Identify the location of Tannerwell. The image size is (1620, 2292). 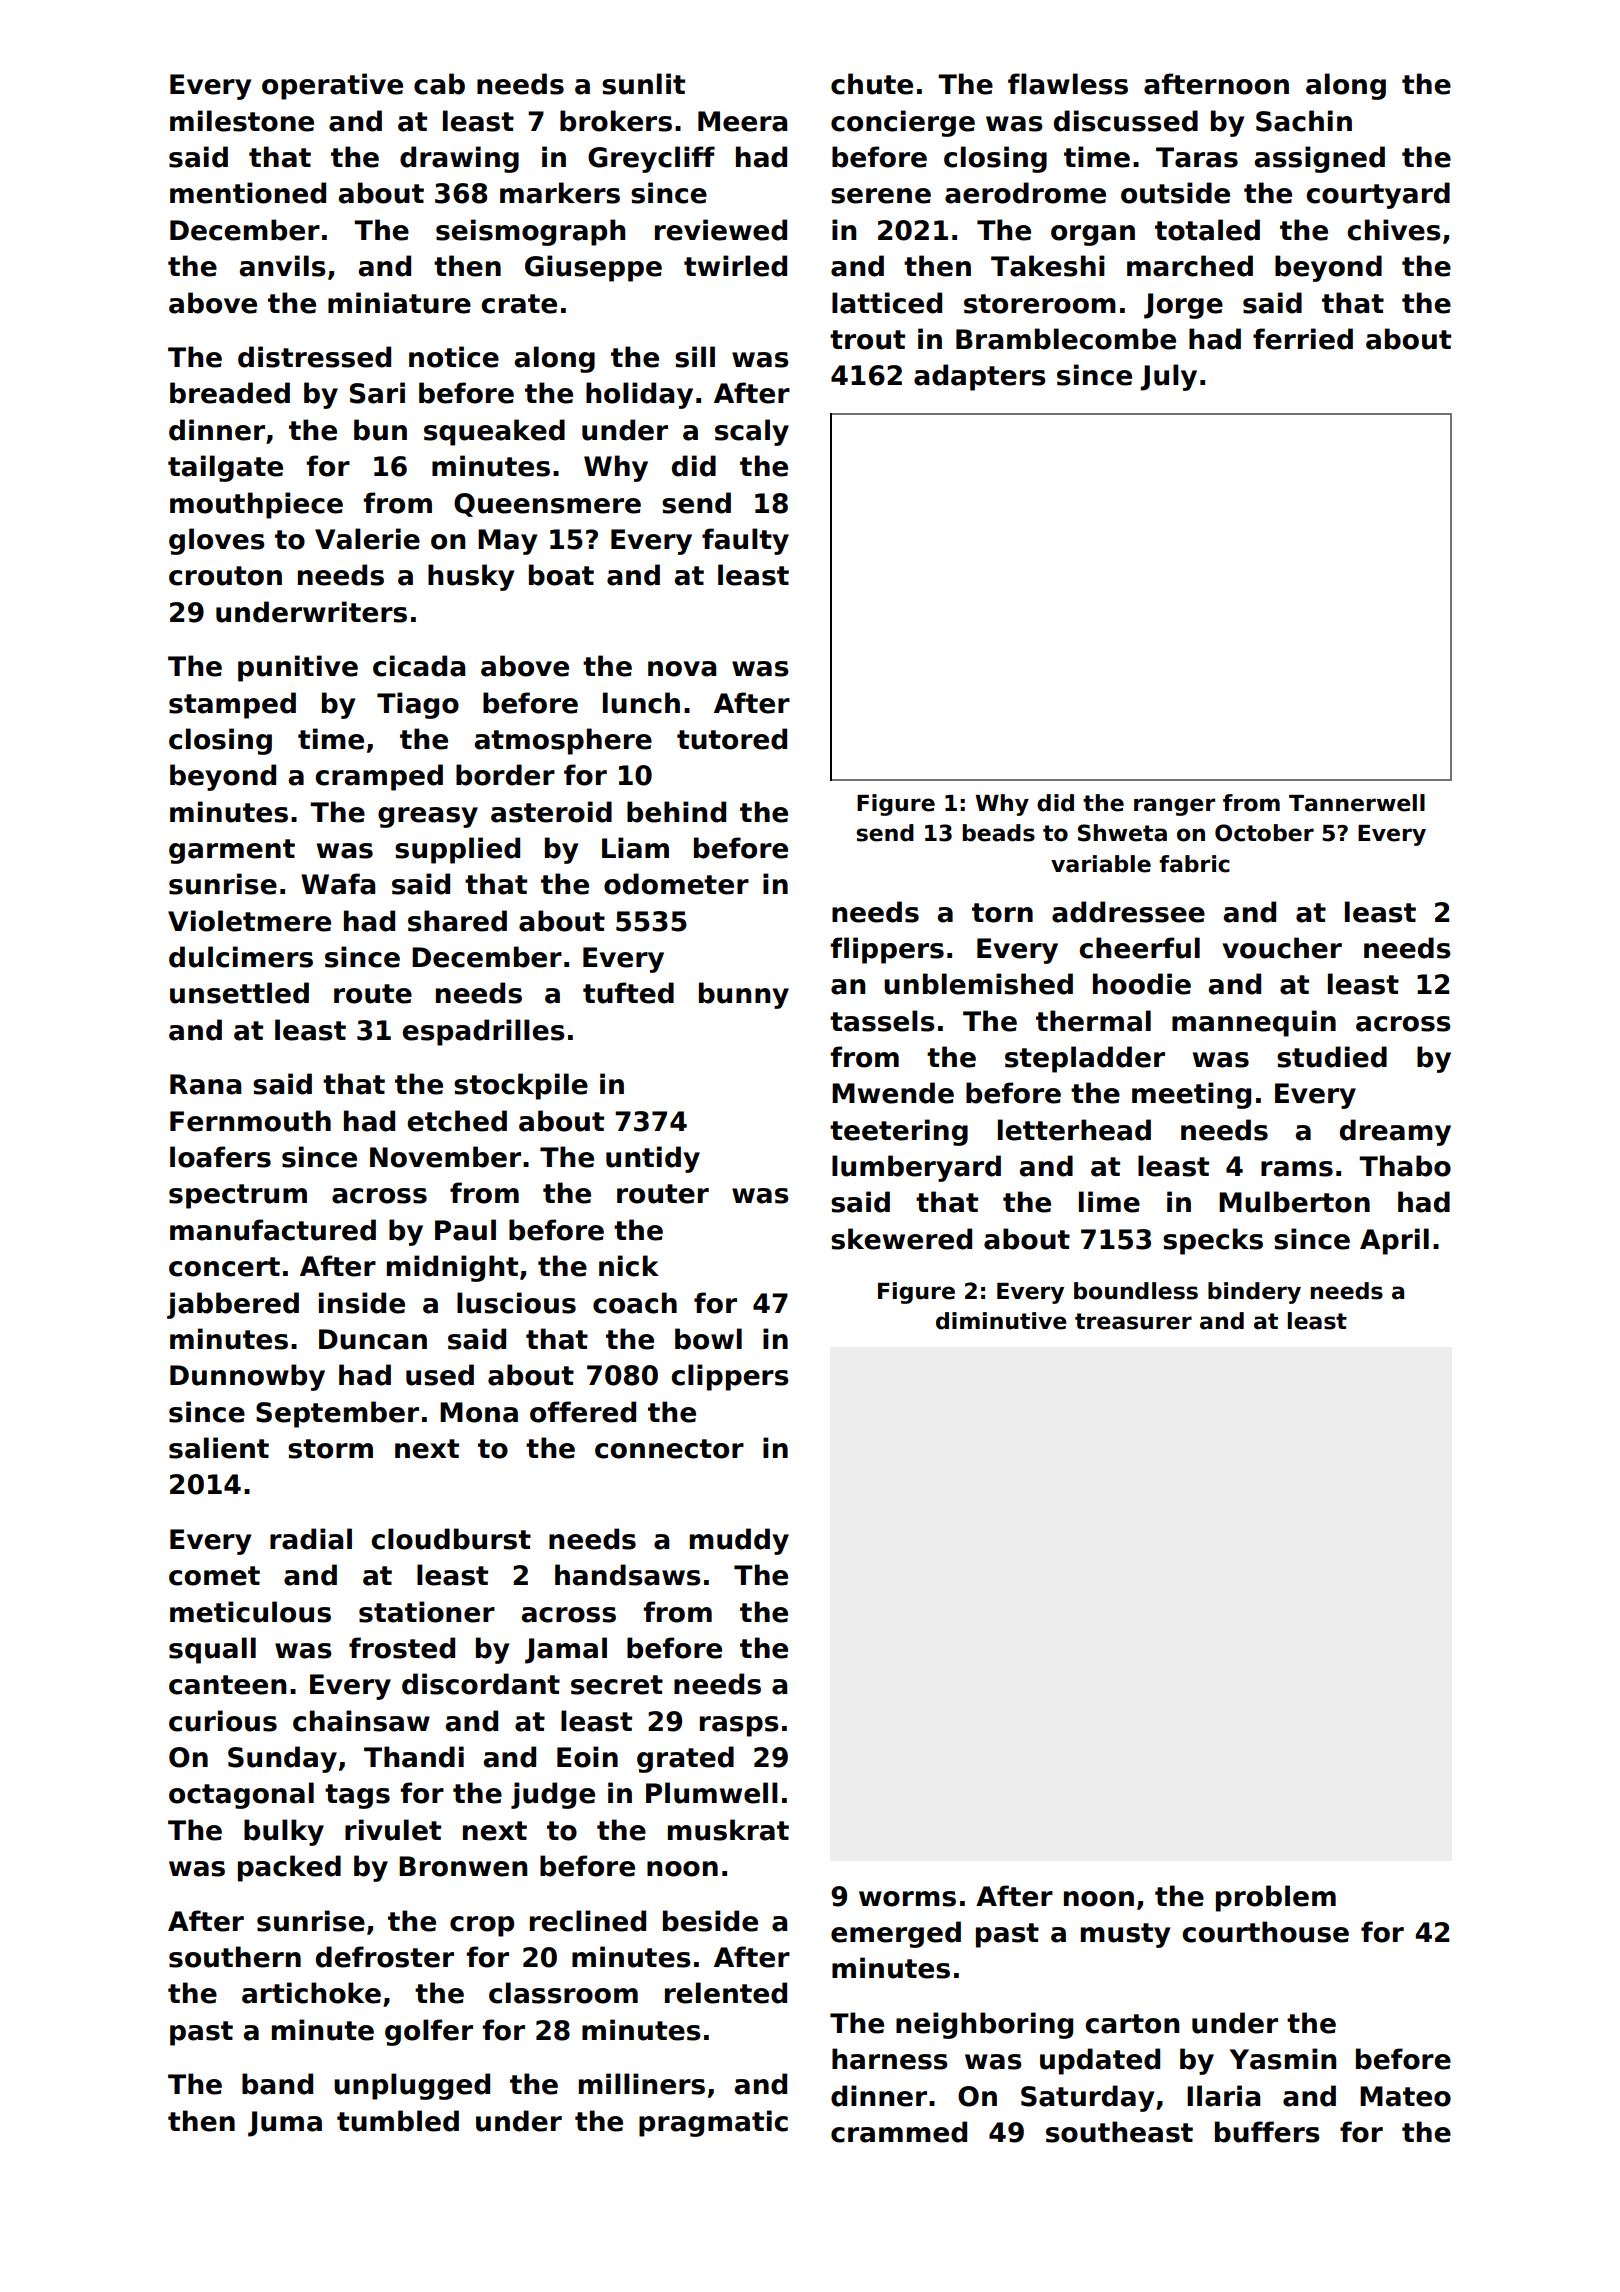
(1357, 803).
